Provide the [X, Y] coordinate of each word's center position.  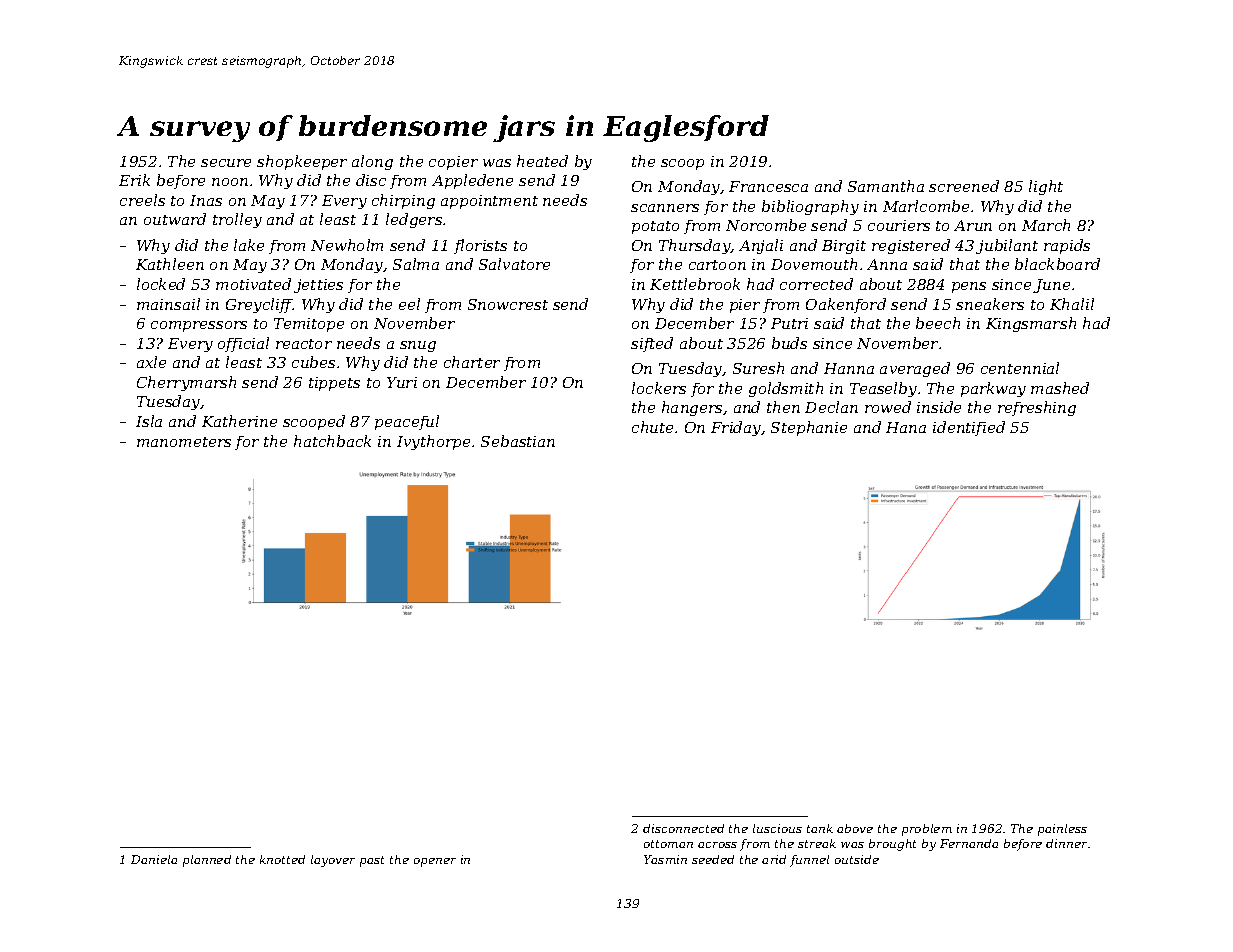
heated [542, 161]
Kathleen [170, 264]
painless [1062, 830]
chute [652, 427]
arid [774, 859]
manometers [184, 442]
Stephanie [809, 428]
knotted [282, 859]
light [1046, 187]
